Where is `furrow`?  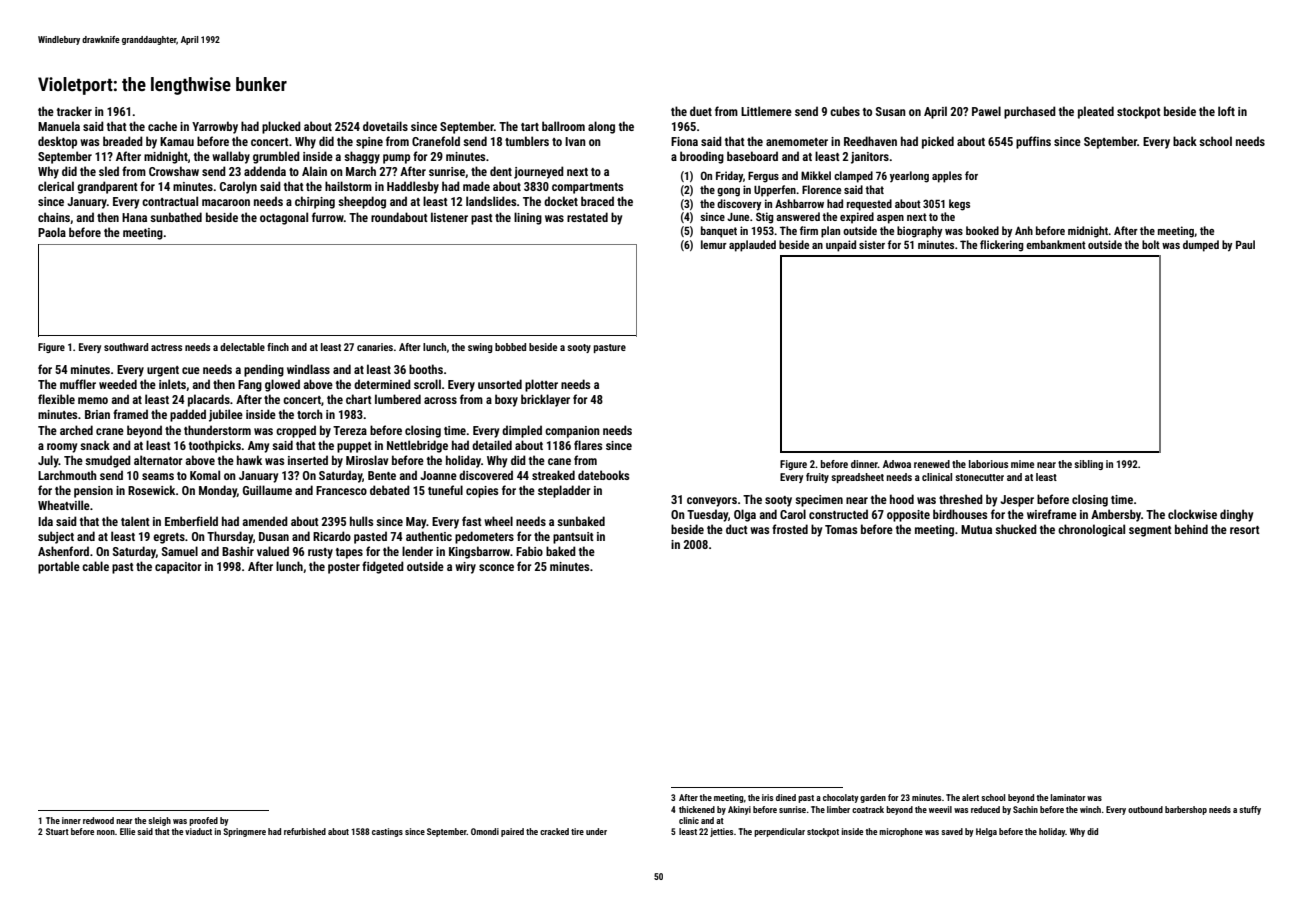 furrow is located at coordinates (328, 217).
